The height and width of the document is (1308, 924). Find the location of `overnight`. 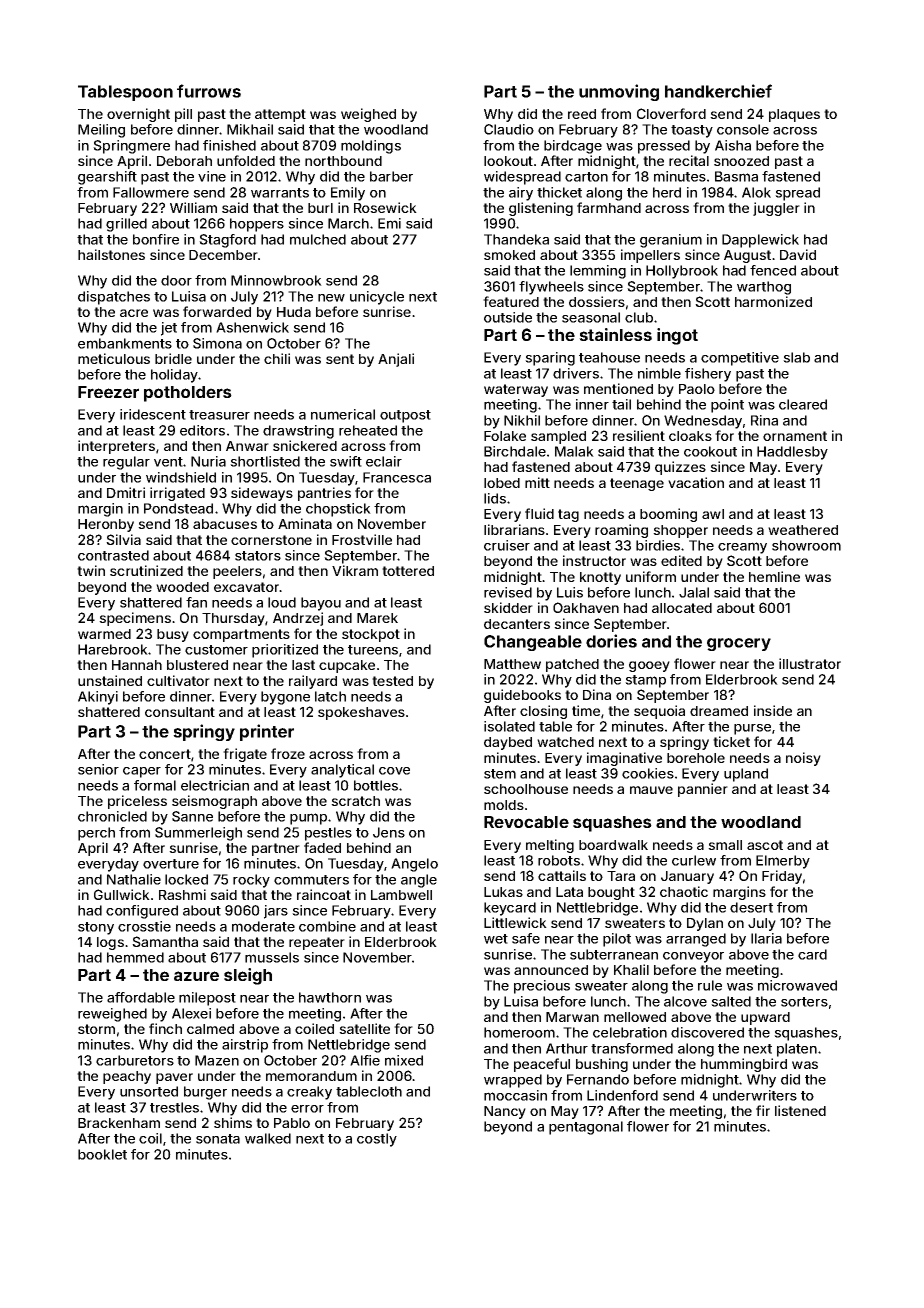

overnight is located at coordinates (138, 115).
